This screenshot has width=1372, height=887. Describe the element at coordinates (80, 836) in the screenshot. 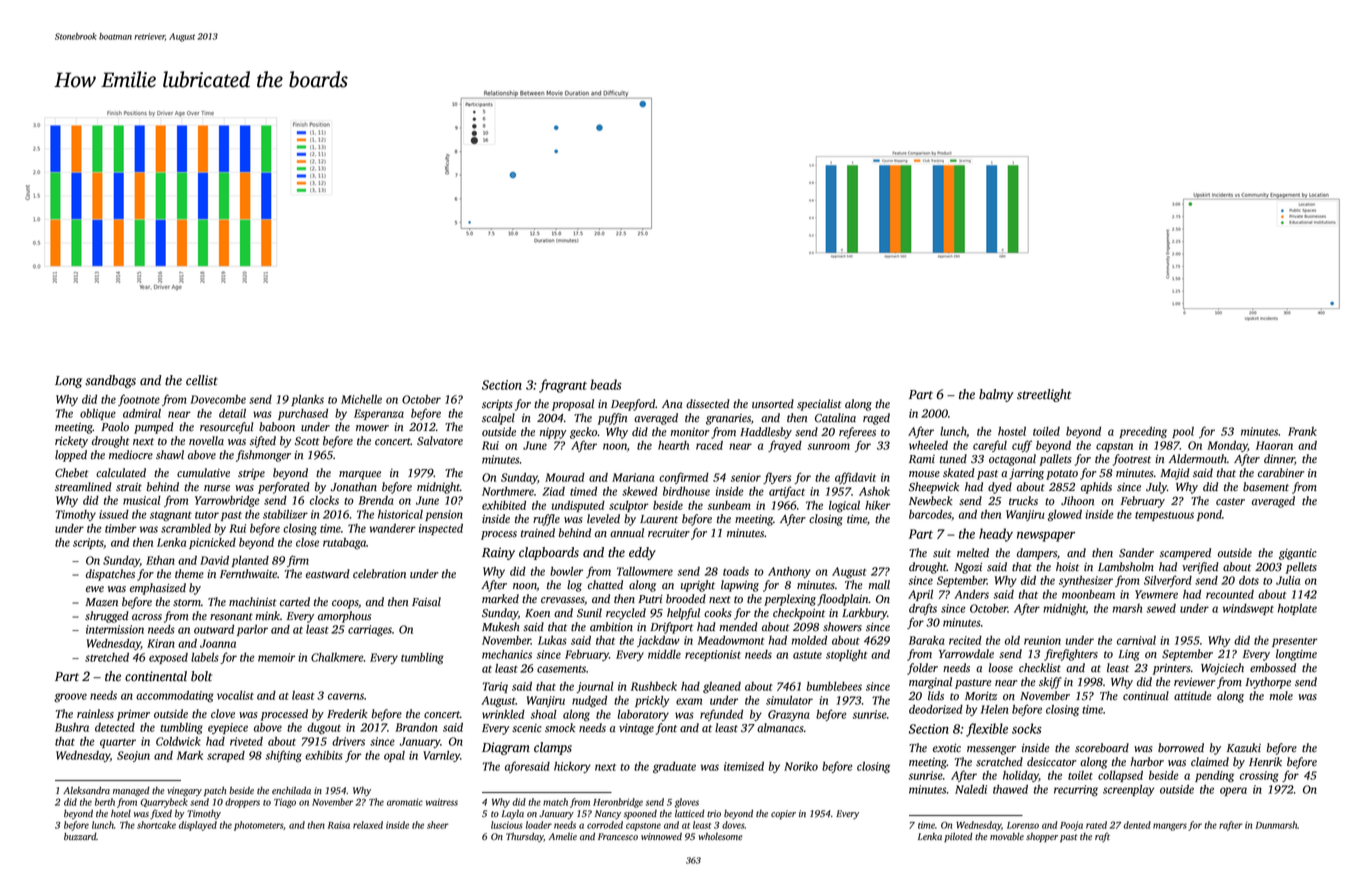

I see `buzzard` at that location.
